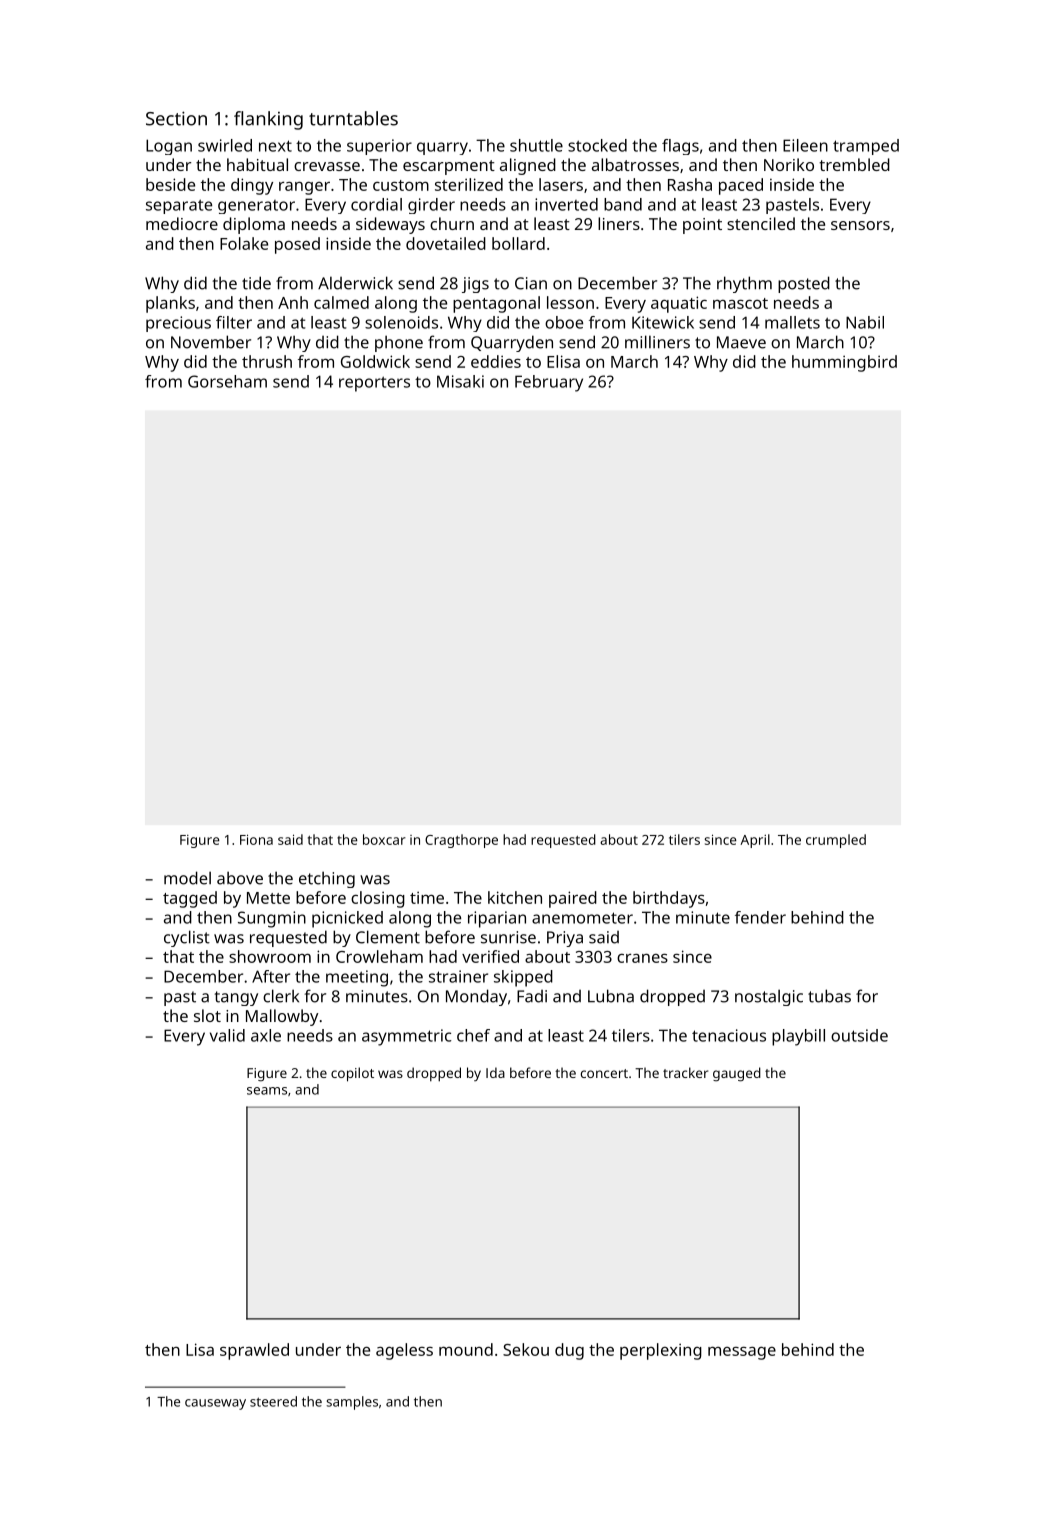  What do you see at coordinates (836, 841) in the screenshot?
I see `crumpled` at bounding box center [836, 841].
